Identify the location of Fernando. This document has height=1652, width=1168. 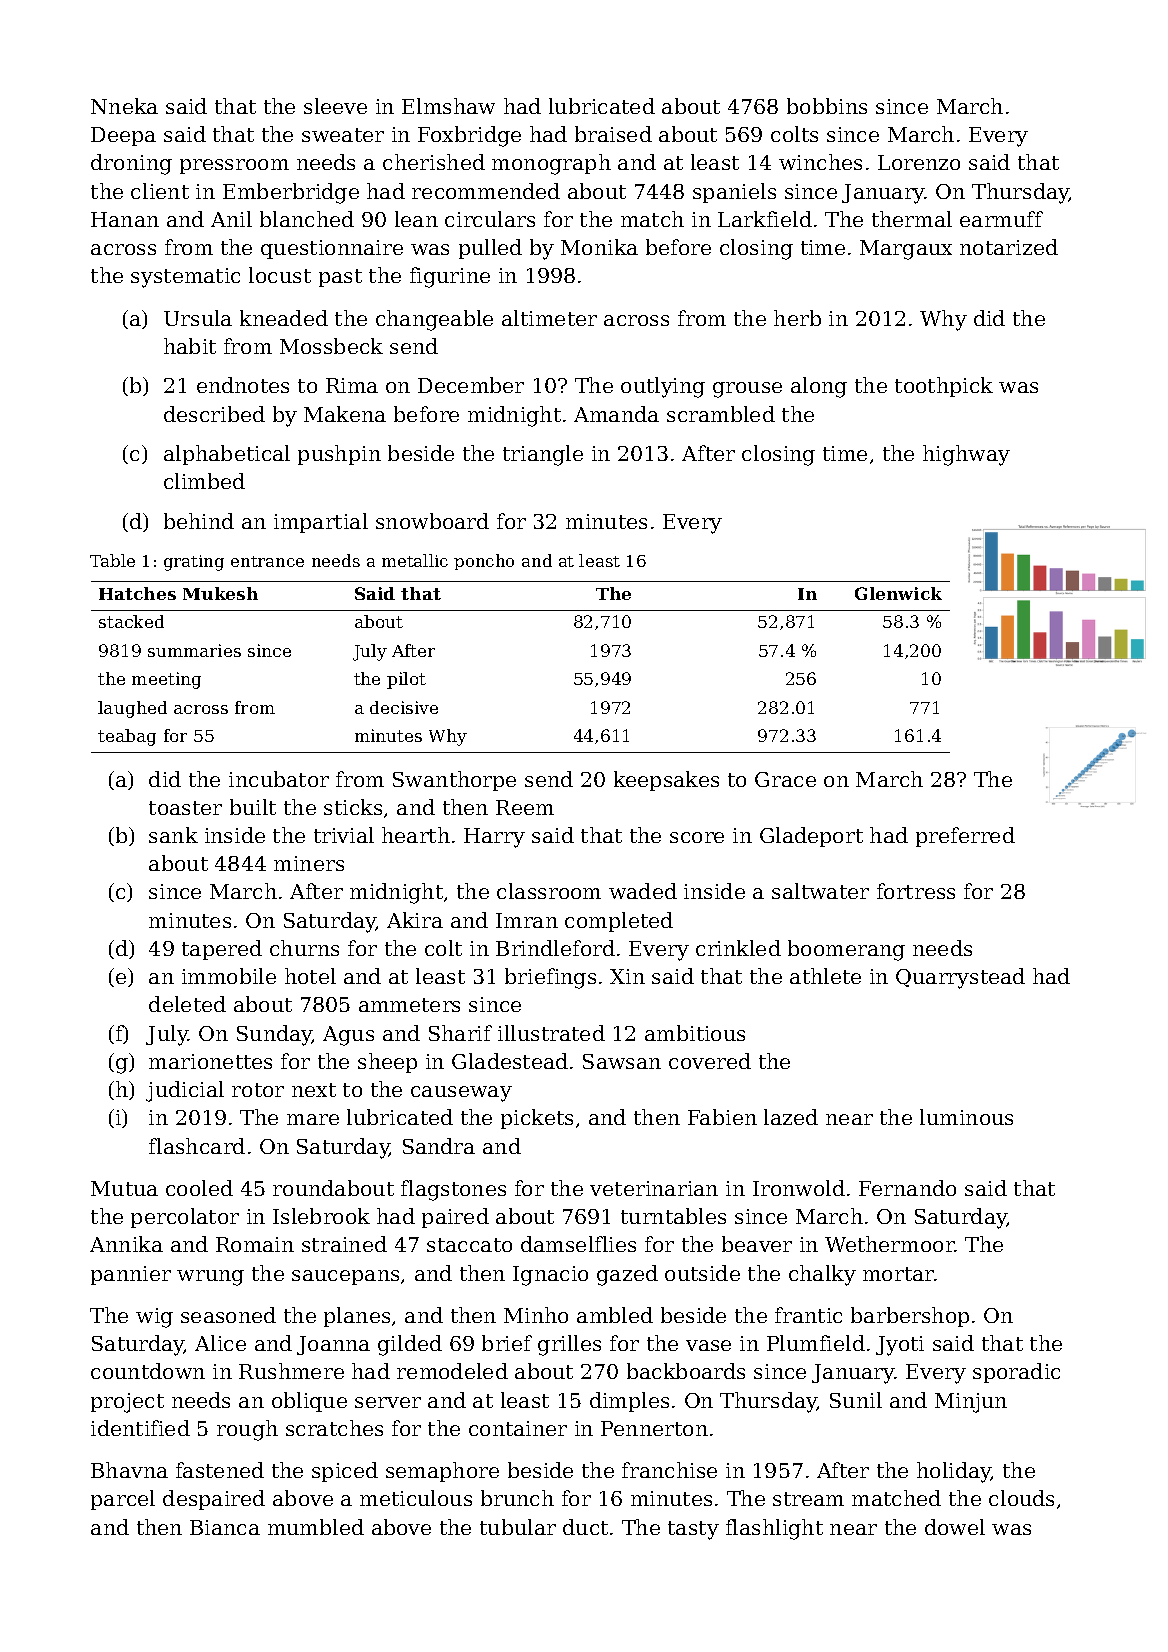
(907, 1188).
